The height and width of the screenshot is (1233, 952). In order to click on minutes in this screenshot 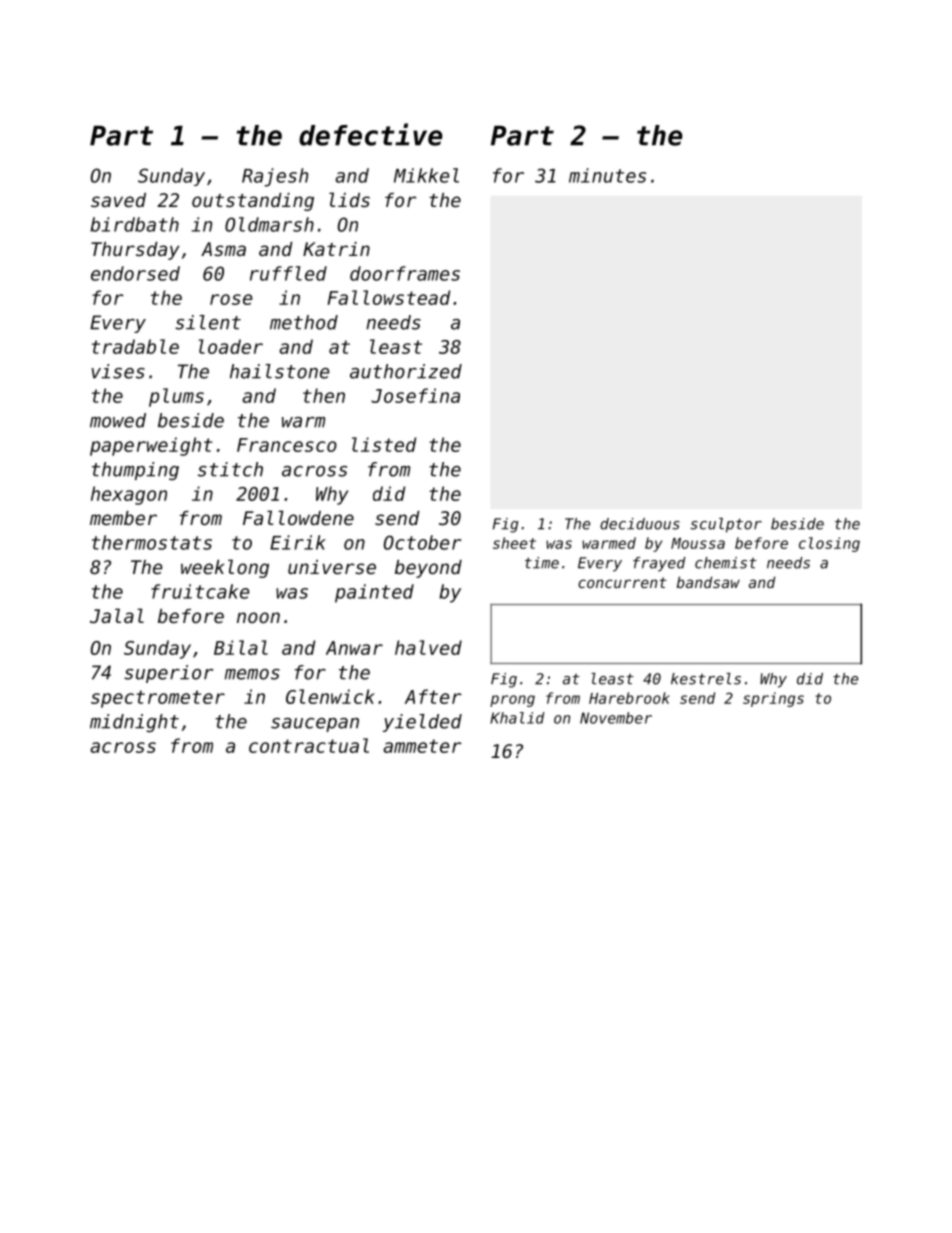, I will do `click(607, 175)`.
